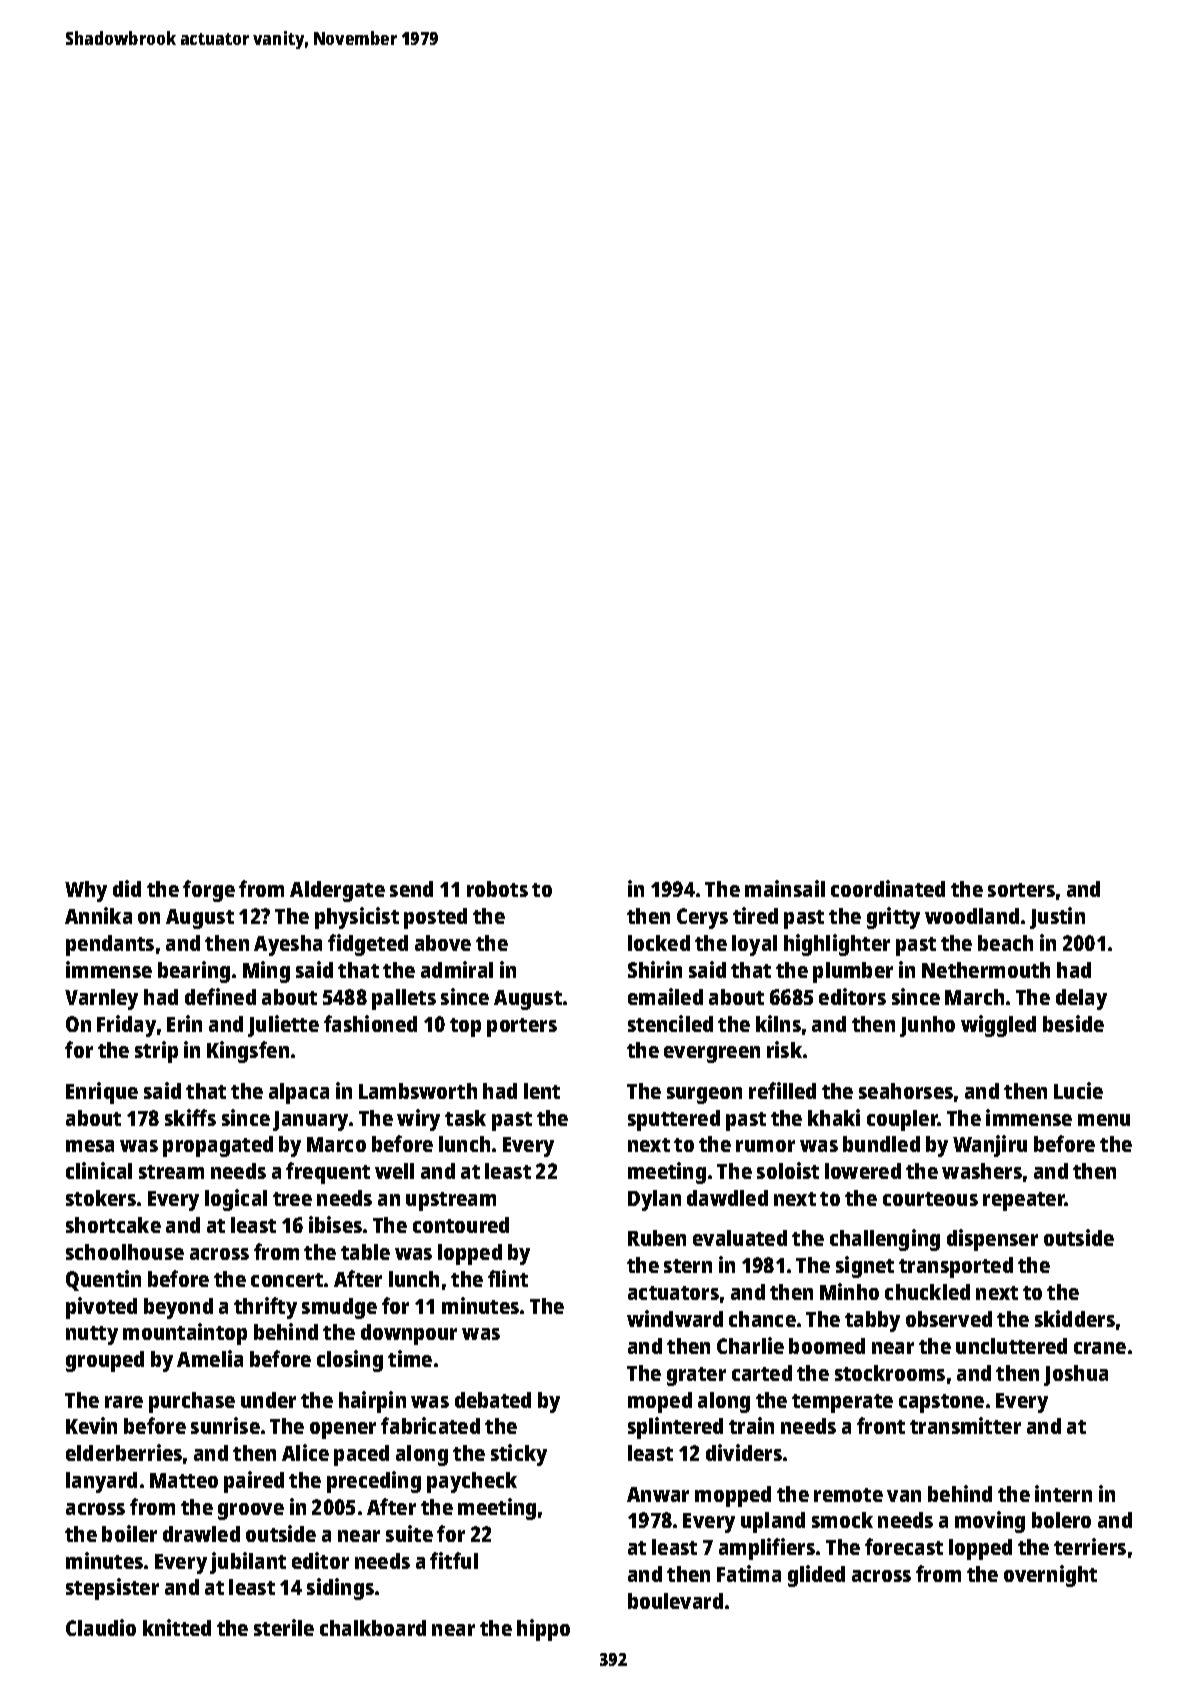  Describe the element at coordinates (885, 1240) in the screenshot. I see `challenging` at that location.
